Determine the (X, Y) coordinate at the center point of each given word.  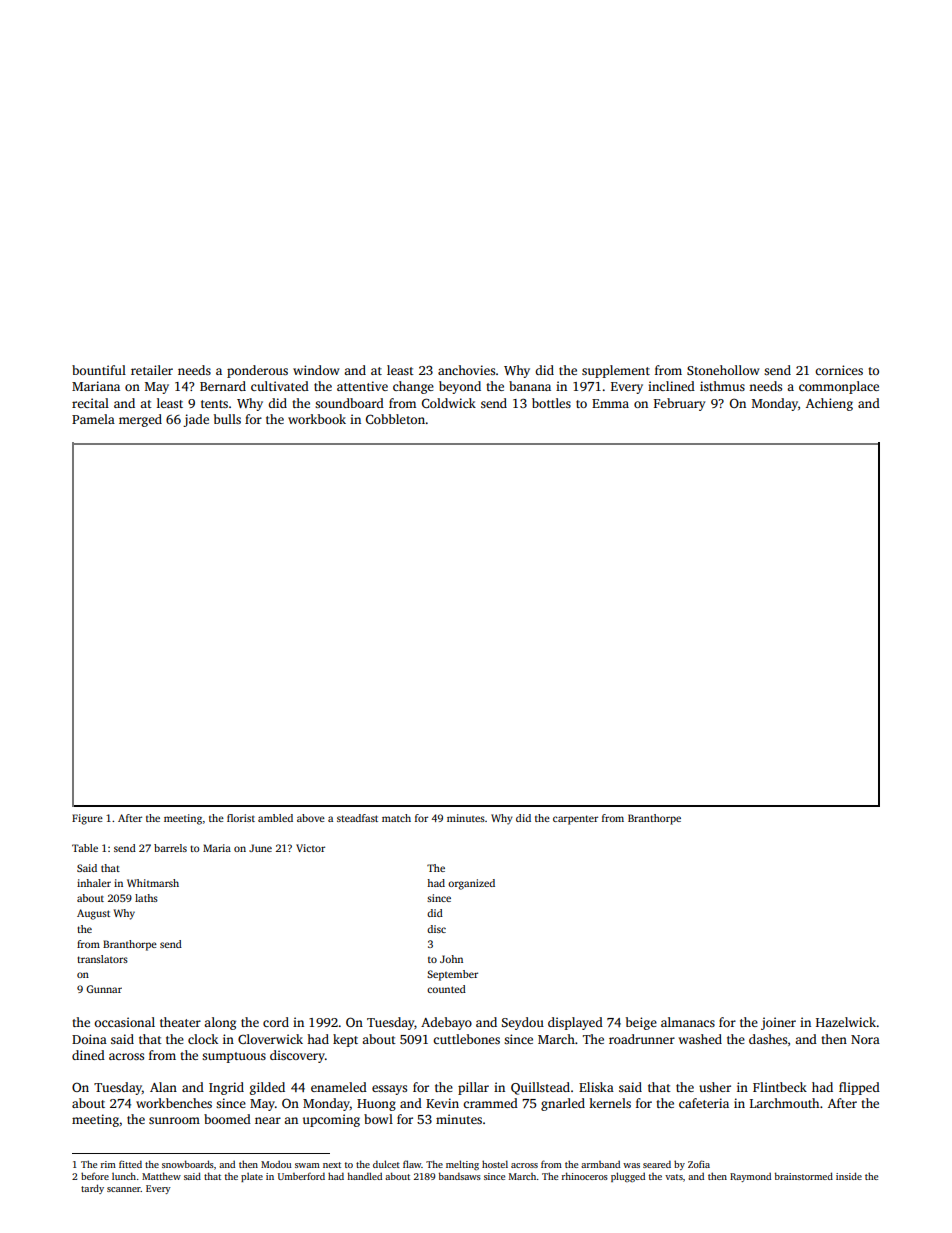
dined (88, 1055)
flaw (412, 1164)
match (396, 818)
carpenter (575, 820)
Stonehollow (723, 370)
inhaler (94, 883)
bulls (227, 419)
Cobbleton (395, 419)
